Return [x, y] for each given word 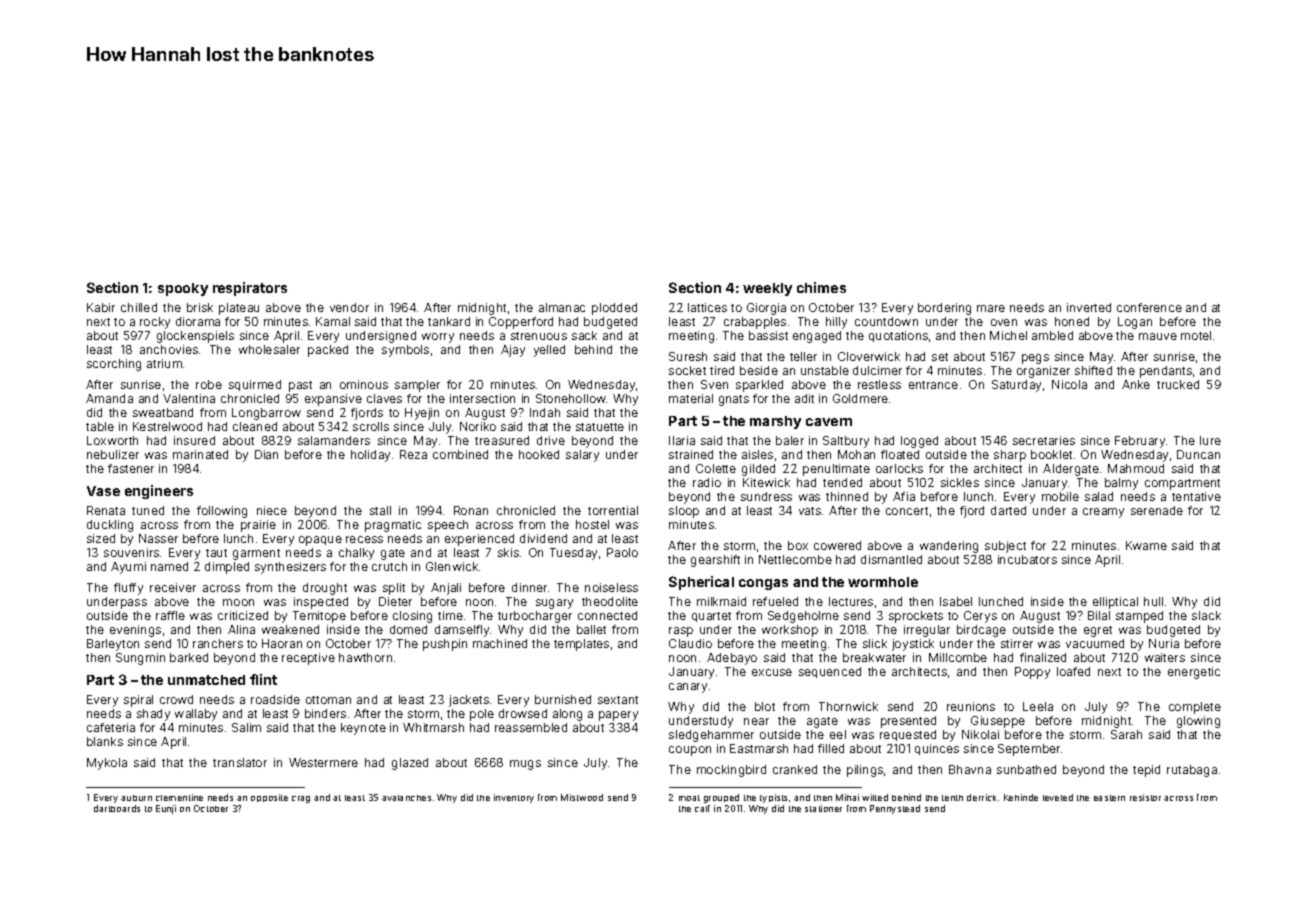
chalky [356, 554]
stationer [823, 808]
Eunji [166, 809]
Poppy [1032, 673]
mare [991, 308]
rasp [681, 632]
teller [803, 356]
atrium [164, 363]
